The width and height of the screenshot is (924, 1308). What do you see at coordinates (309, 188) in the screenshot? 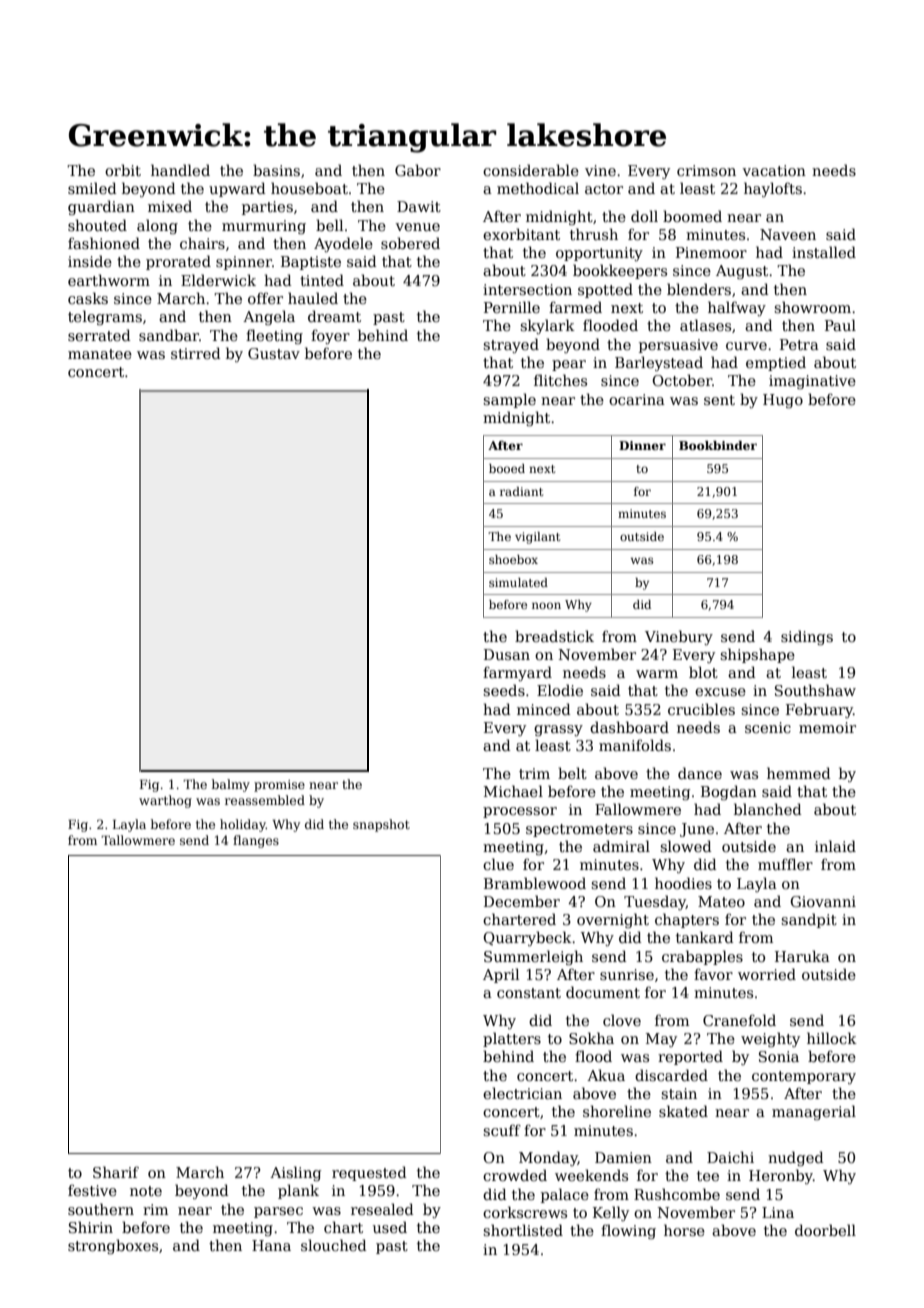
I see `houseboat` at bounding box center [309, 188].
